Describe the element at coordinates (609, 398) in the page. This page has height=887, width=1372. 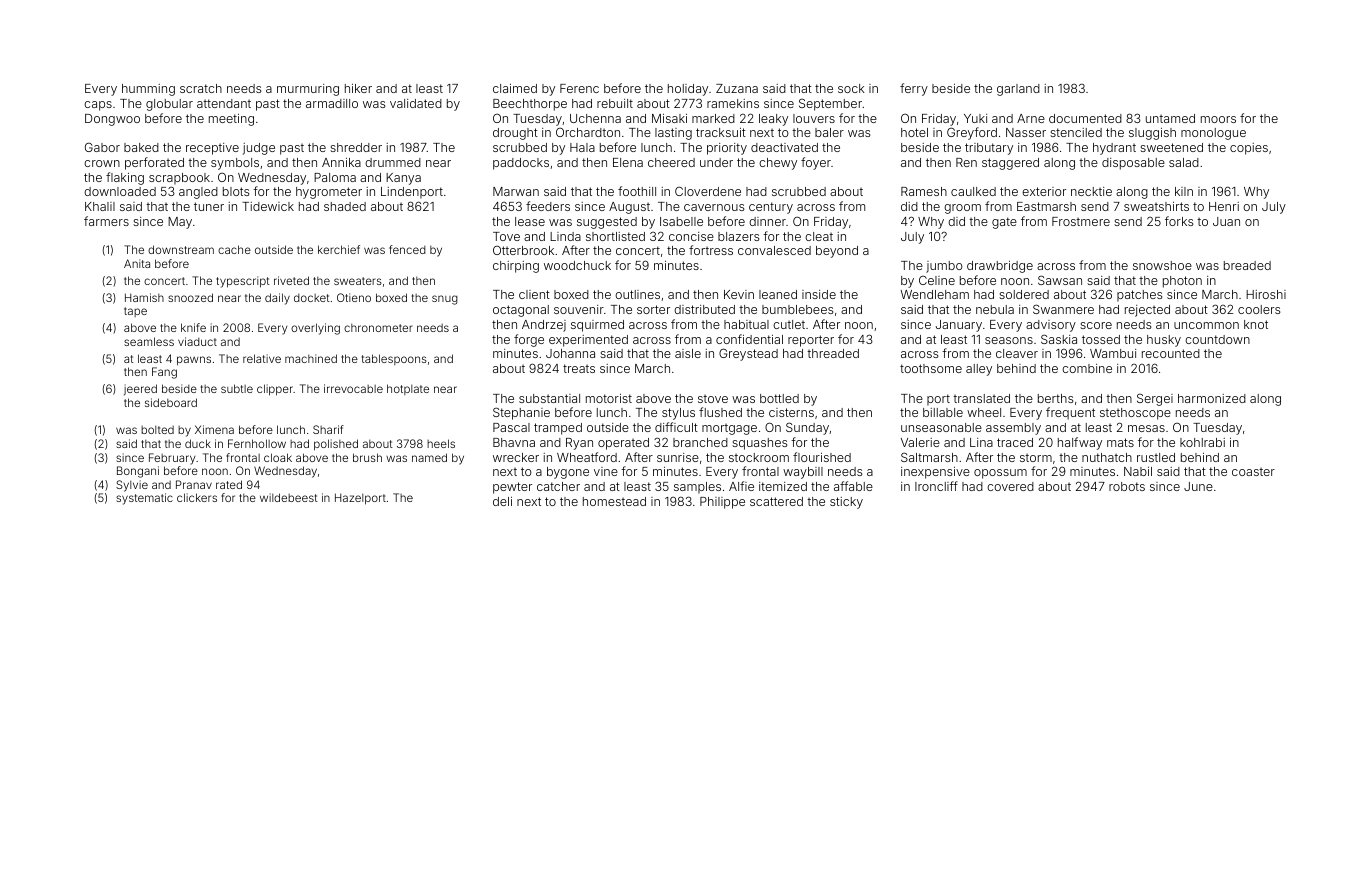
I see `motorist` at that location.
